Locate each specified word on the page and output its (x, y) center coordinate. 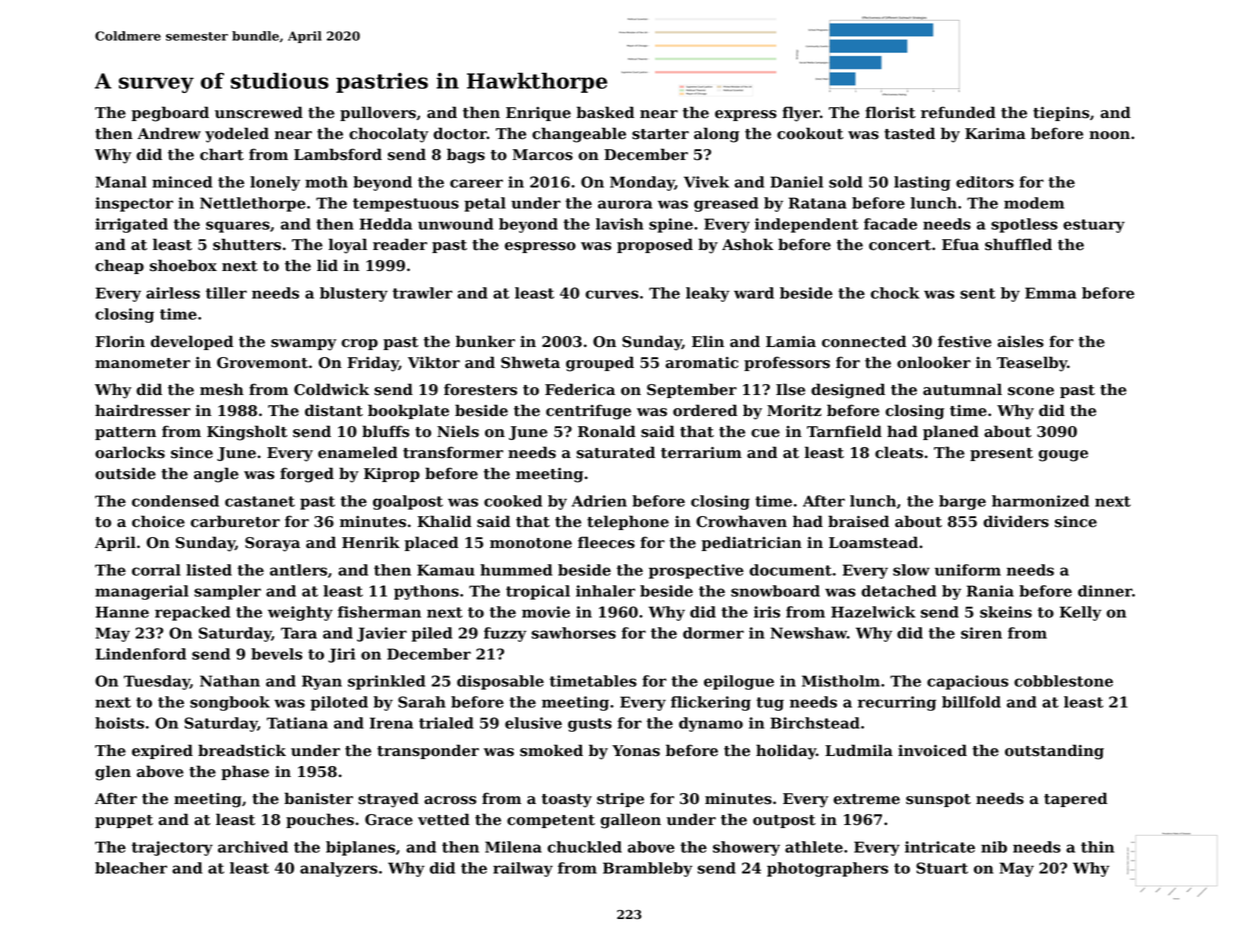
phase (245, 772)
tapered (1075, 799)
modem (1034, 203)
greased (726, 204)
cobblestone (1063, 681)
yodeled (237, 135)
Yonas (636, 751)
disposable (500, 682)
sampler (227, 592)
